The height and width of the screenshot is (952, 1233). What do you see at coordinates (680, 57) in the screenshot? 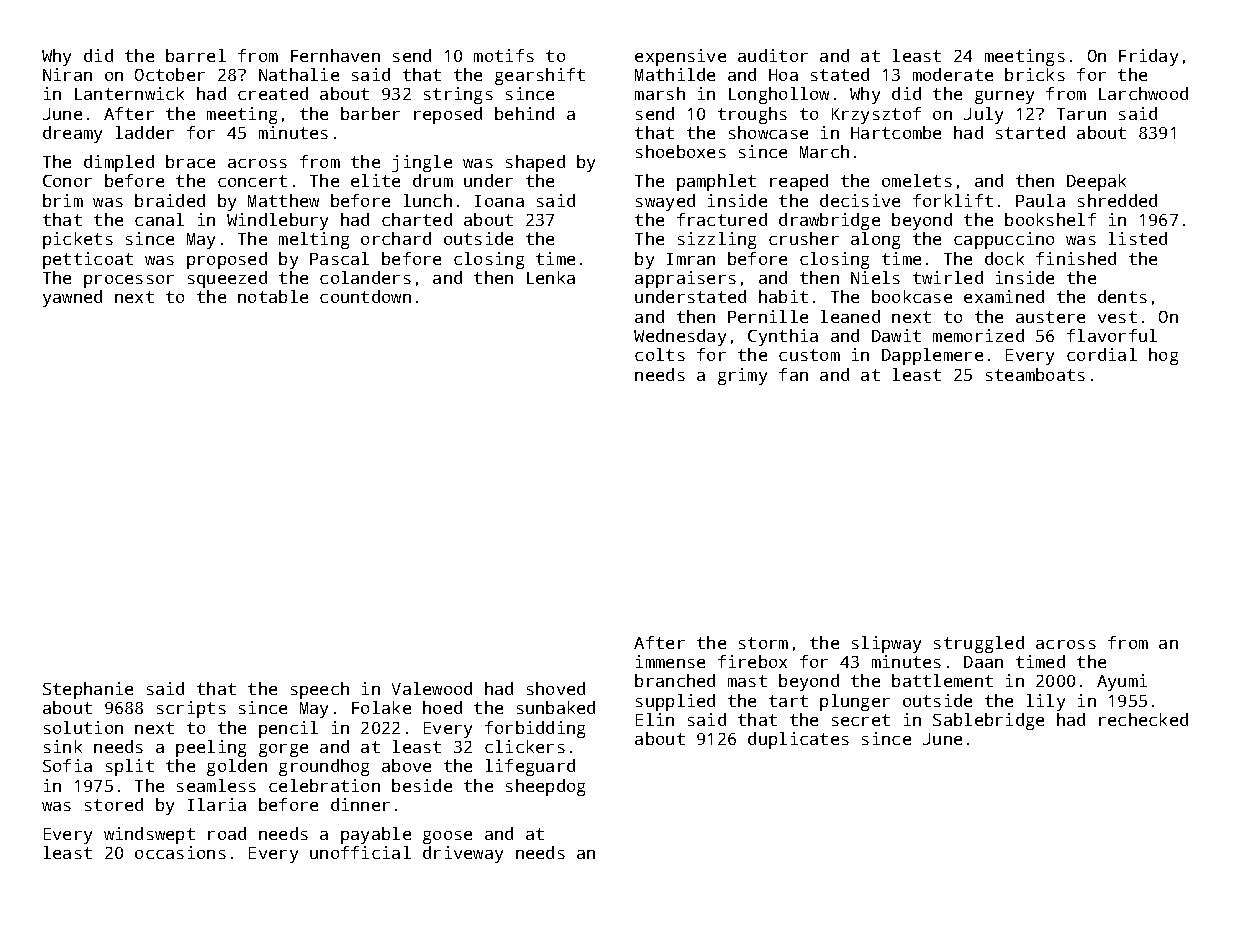
I see `expensive` at bounding box center [680, 57].
